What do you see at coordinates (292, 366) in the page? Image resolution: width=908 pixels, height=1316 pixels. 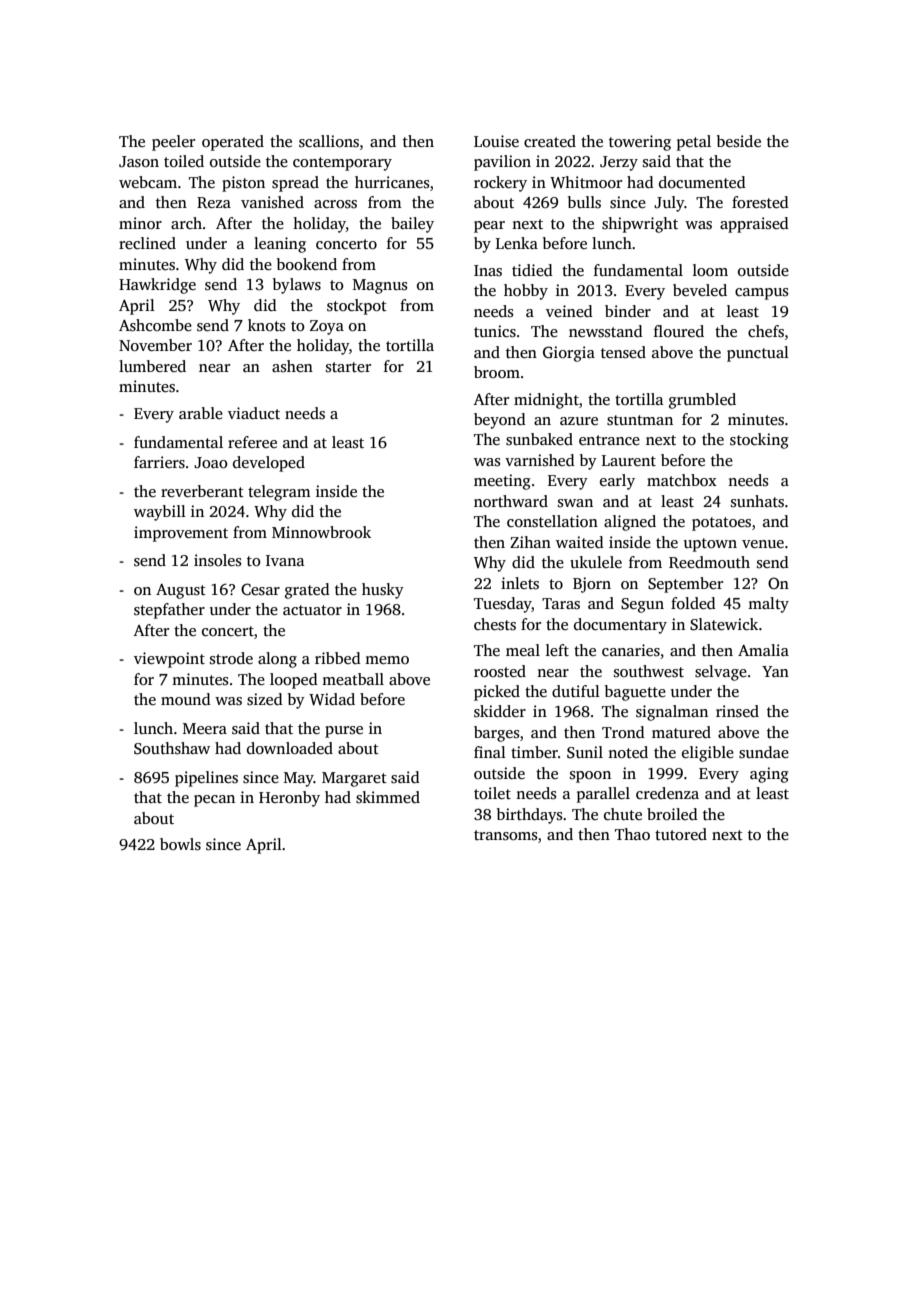 I see `ashen` at bounding box center [292, 366].
